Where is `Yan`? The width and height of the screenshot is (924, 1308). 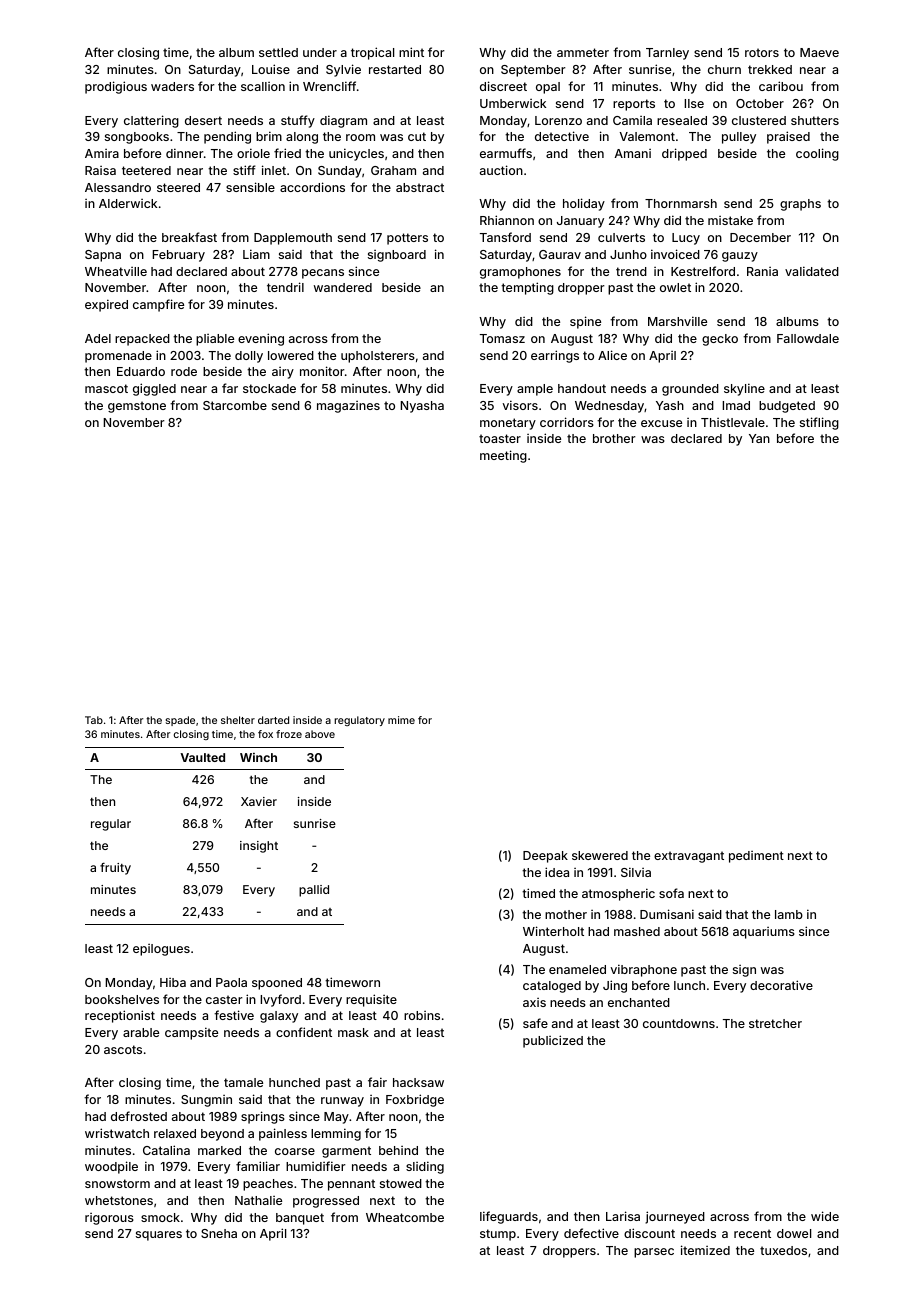
Yan is located at coordinates (759, 438).
